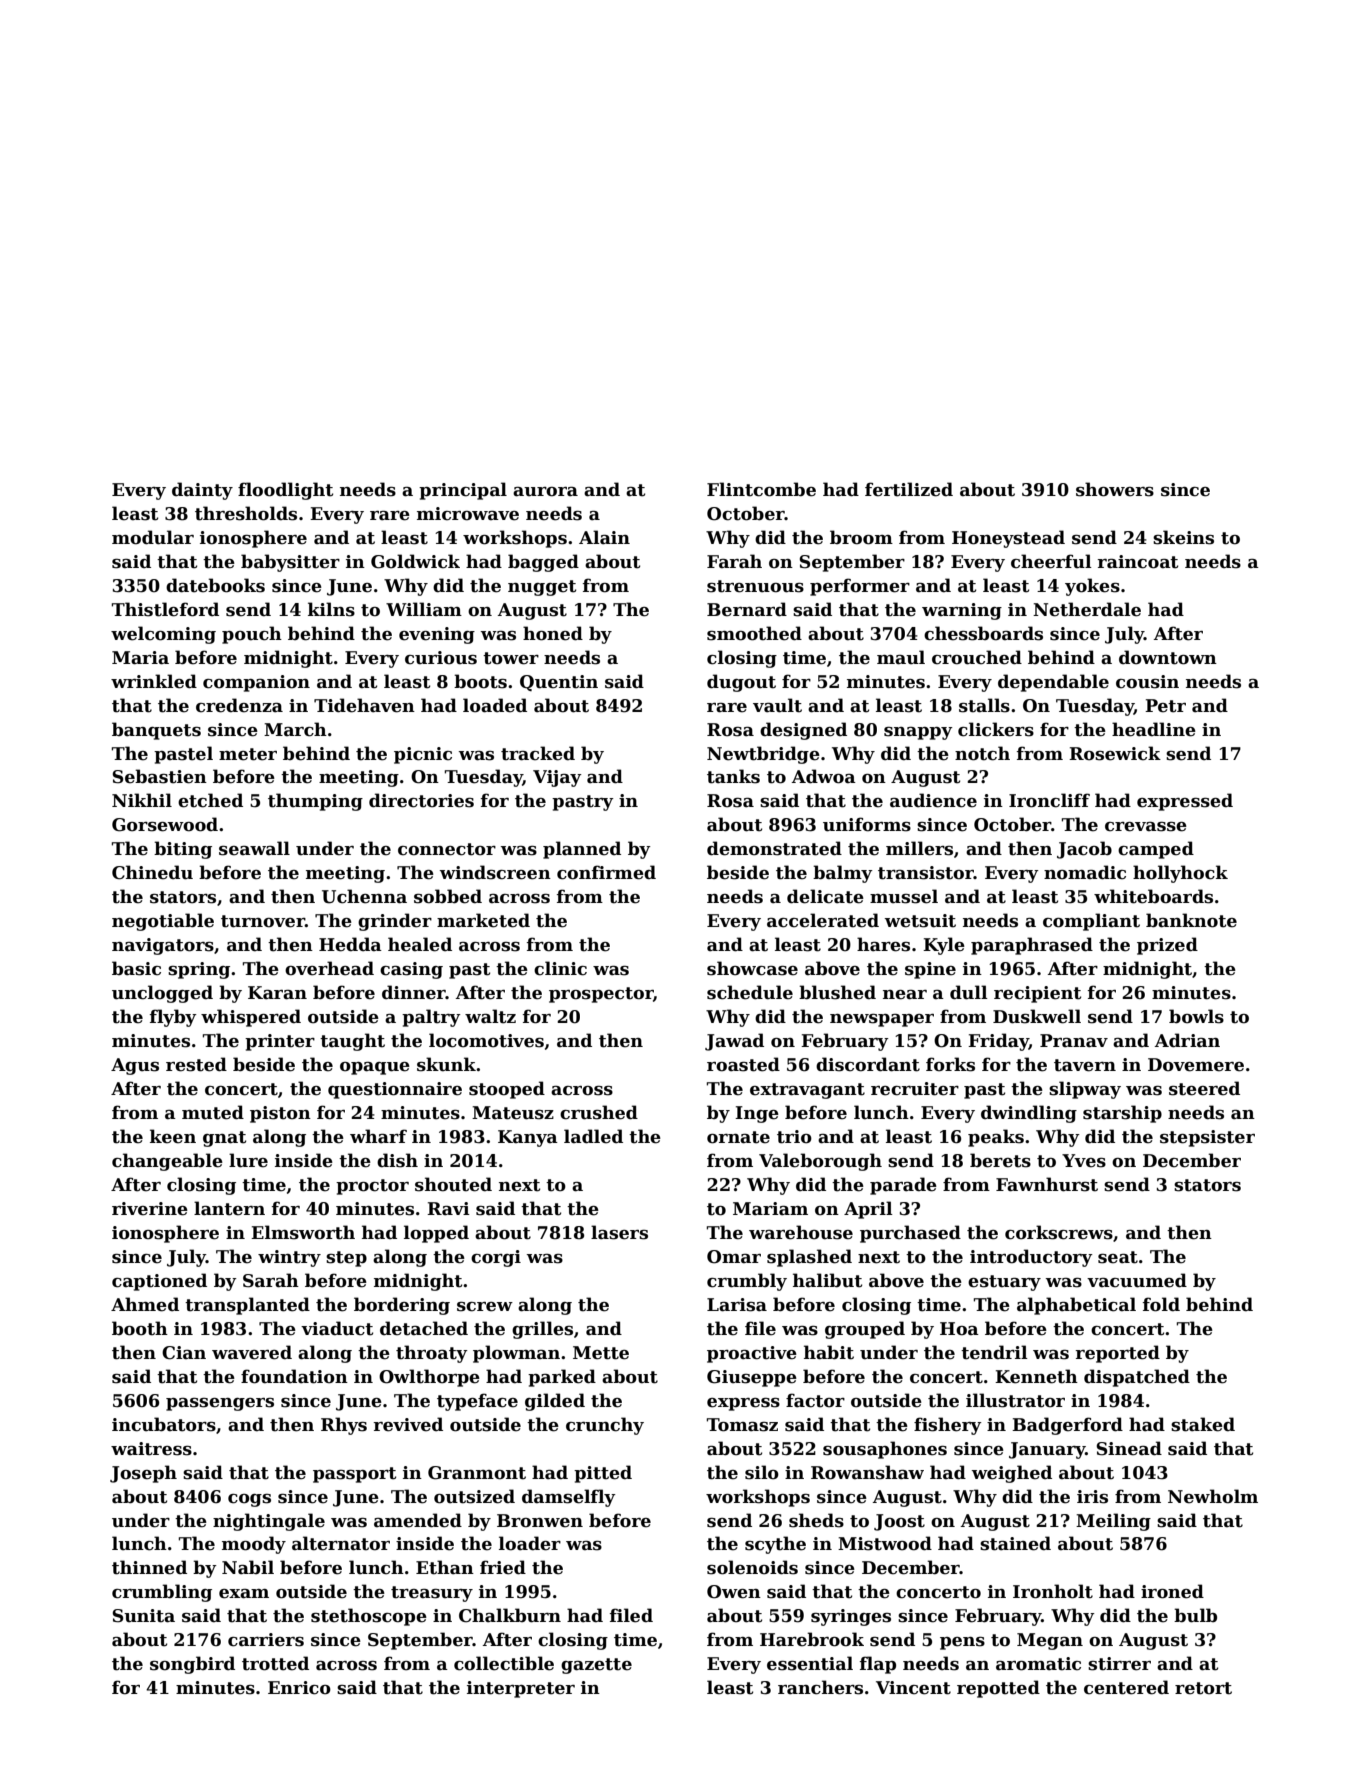 The image size is (1372, 1775). What do you see at coordinates (1032, 946) in the document?
I see `paraphrased` at bounding box center [1032, 946].
